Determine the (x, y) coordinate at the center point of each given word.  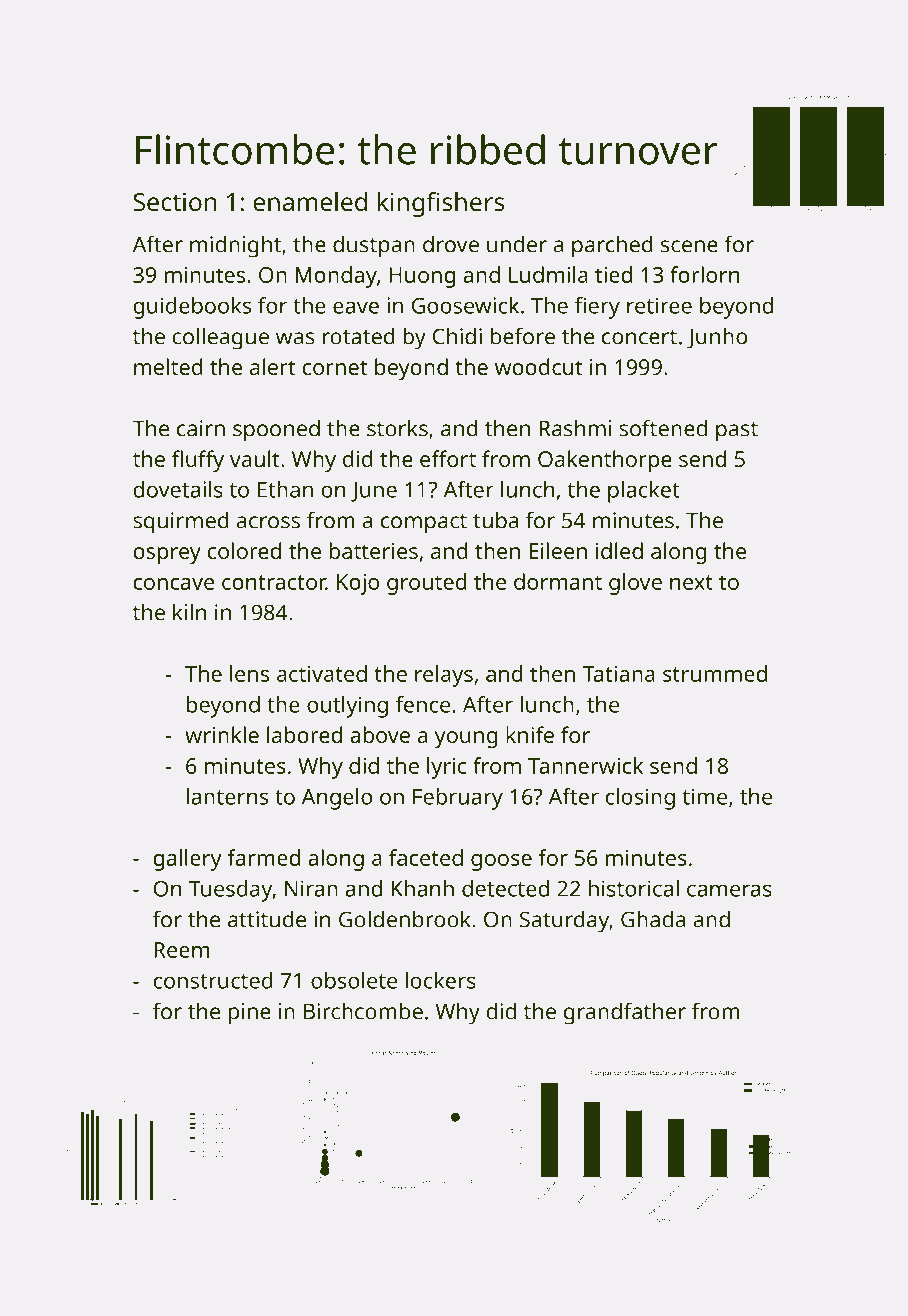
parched (612, 246)
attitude (267, 919)
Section (175, 201)
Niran (311, 888)
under (517, 244)
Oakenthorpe (605, 461)
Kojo (358, 584)
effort (448, 458)
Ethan (285, 489)
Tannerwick (585, 765)
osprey (167, 555)
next (691, 582)
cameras (729, 890)
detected (505, 888)
